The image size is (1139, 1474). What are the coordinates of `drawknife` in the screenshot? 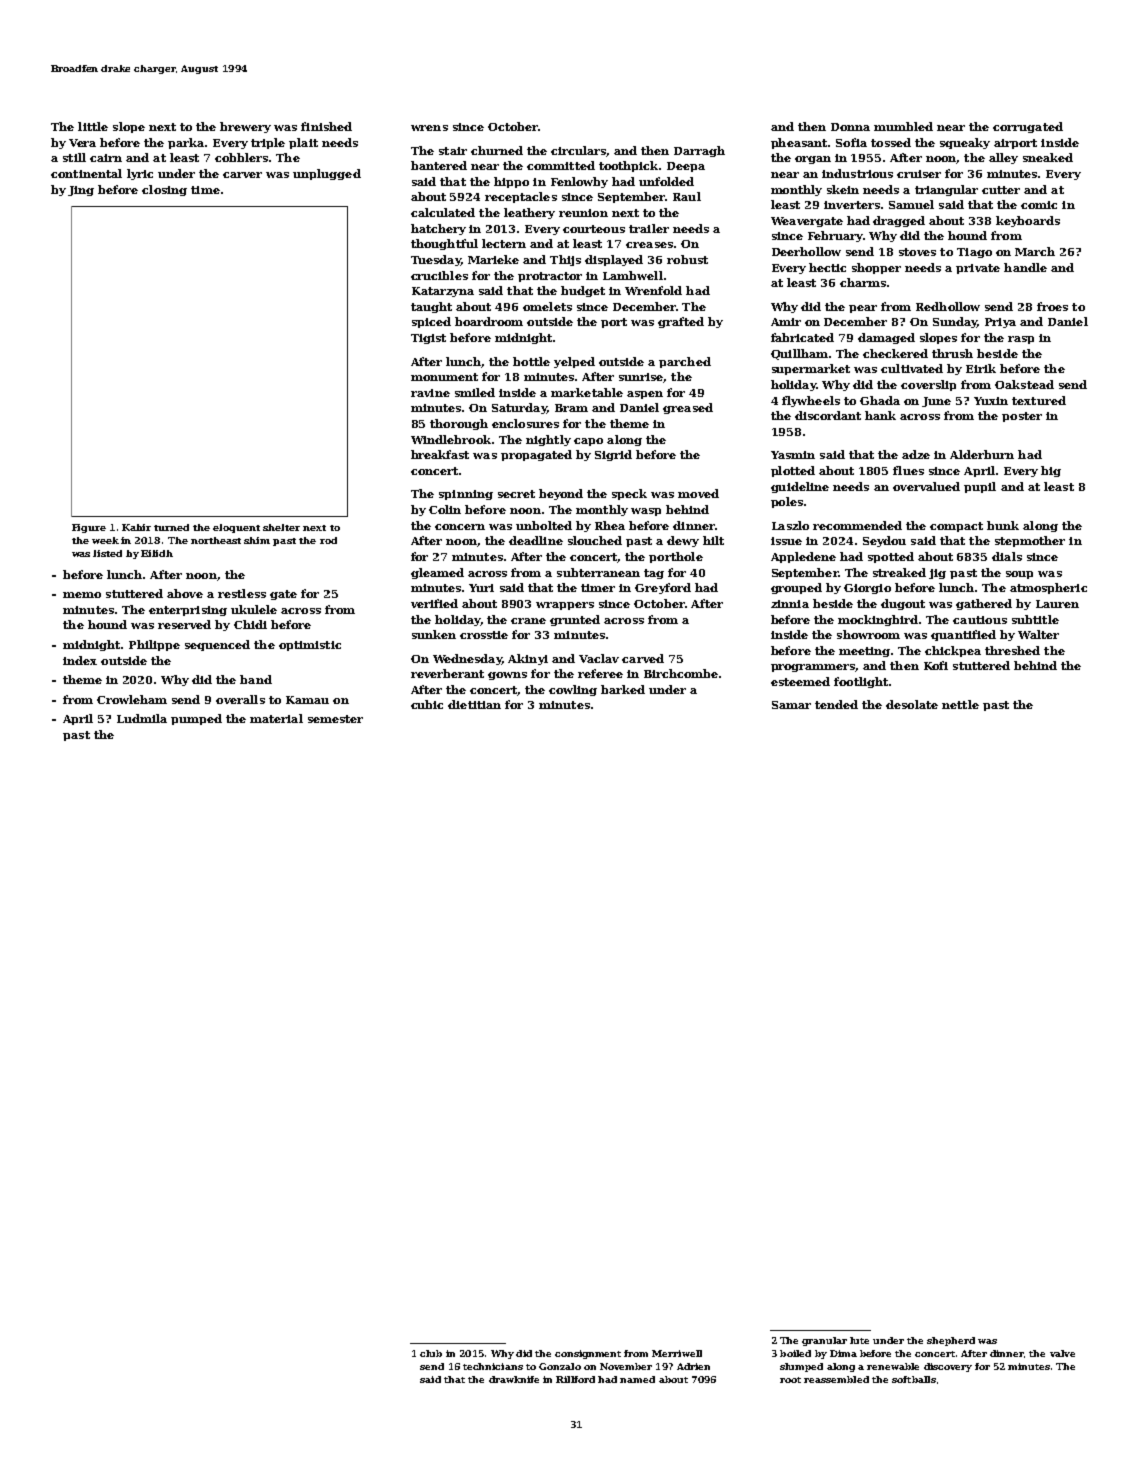 It's located at (514, 1379).
